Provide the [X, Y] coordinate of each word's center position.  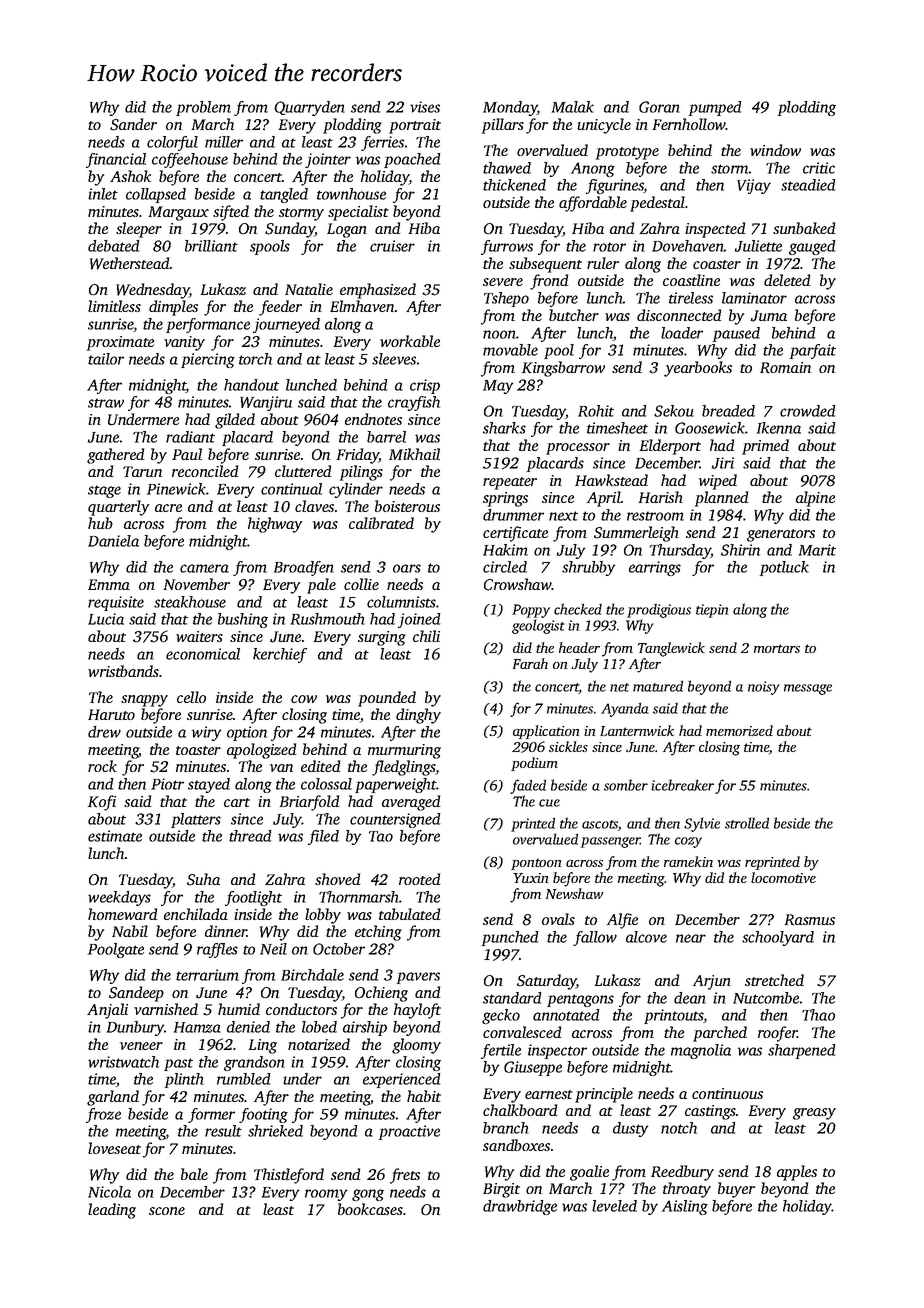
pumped [715, 108]
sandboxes [516, 1145]
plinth [184, 1080]
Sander [133, 124]
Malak [573, 107]
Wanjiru [266, 403]
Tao [381, 836]
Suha [203, 879]
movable [510, 350]
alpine [815, 499]
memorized [739, 731]
